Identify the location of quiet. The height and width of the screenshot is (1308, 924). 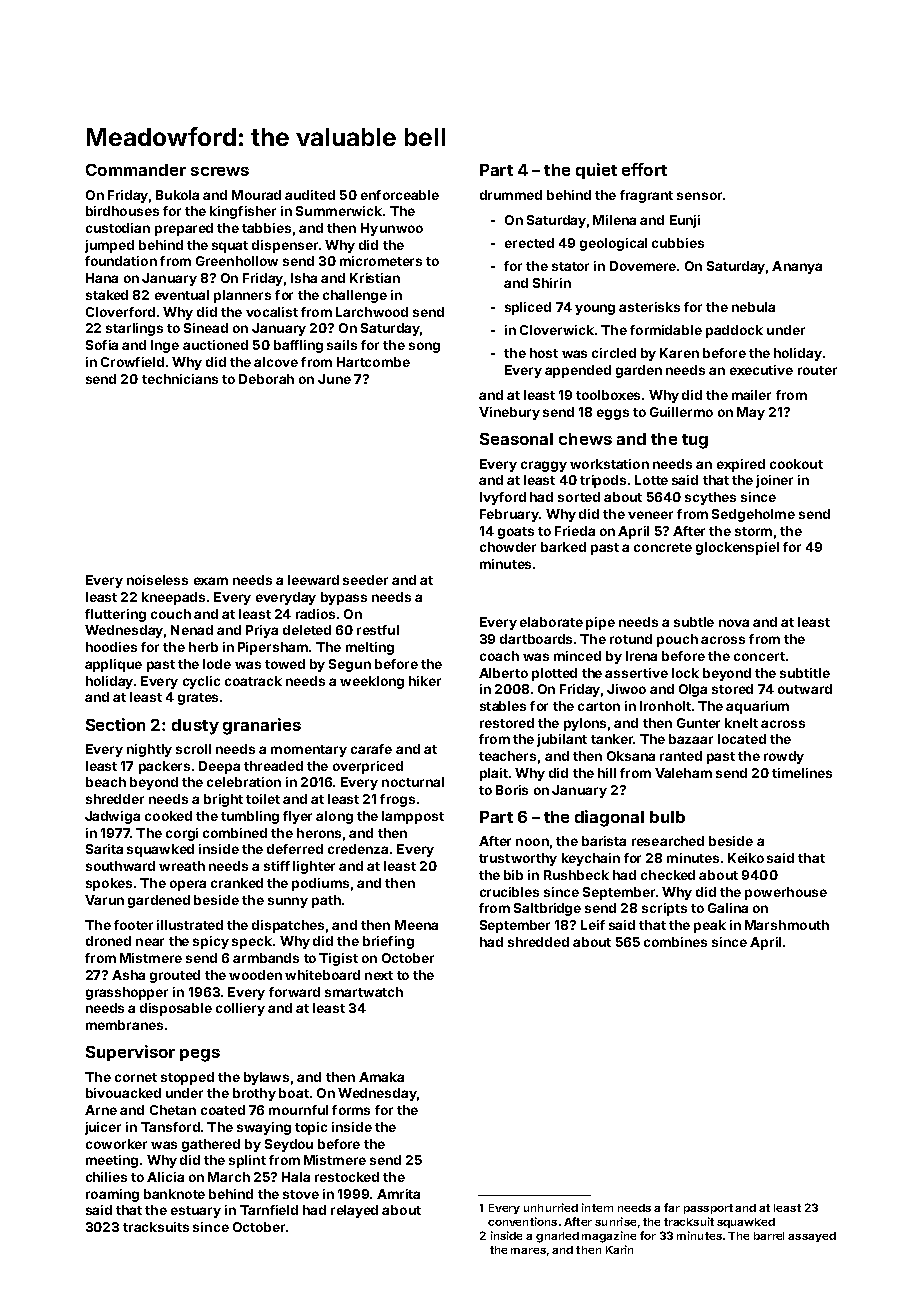
(596, 171).
